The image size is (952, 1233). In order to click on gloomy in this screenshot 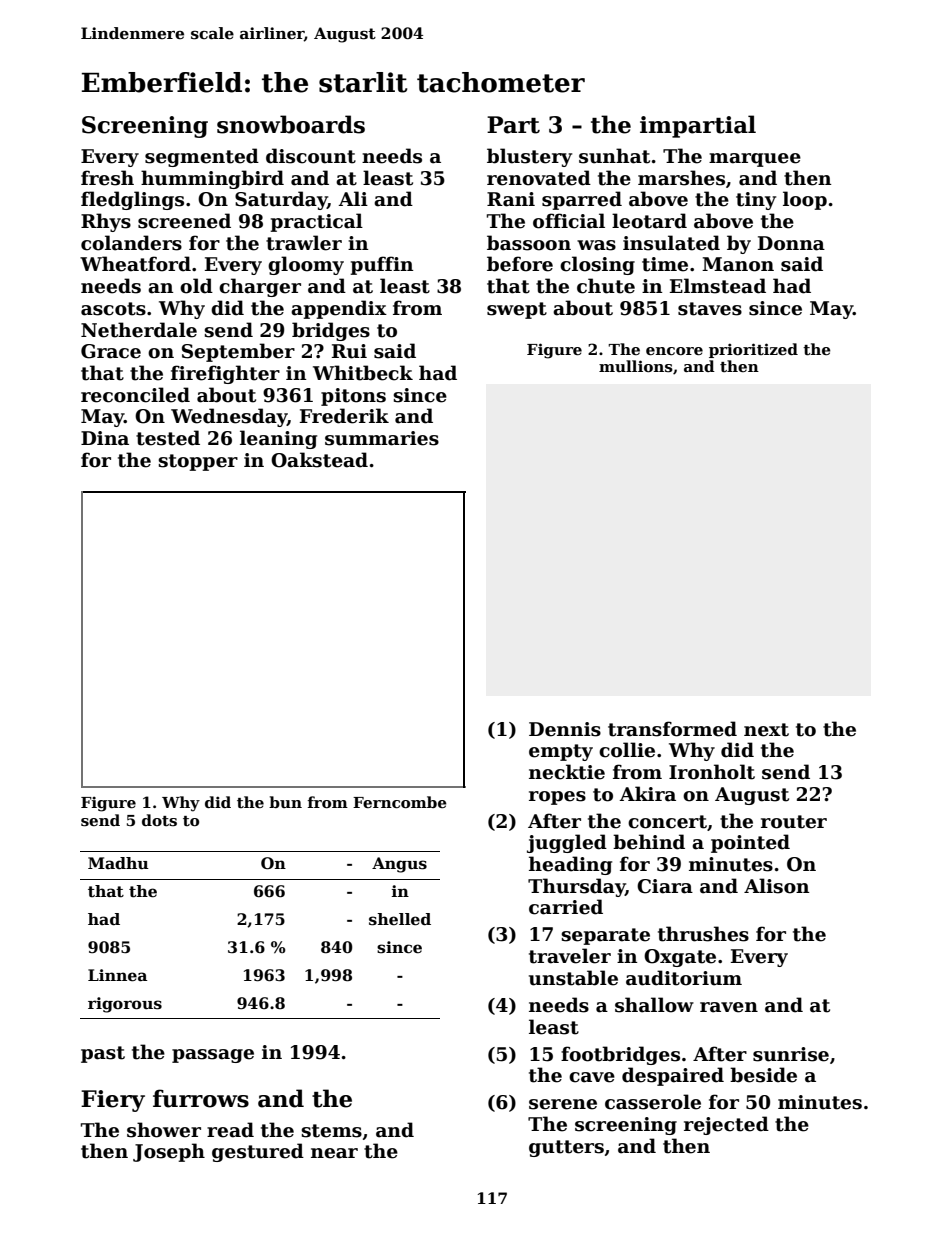, I will do `click(306, 265)`.
